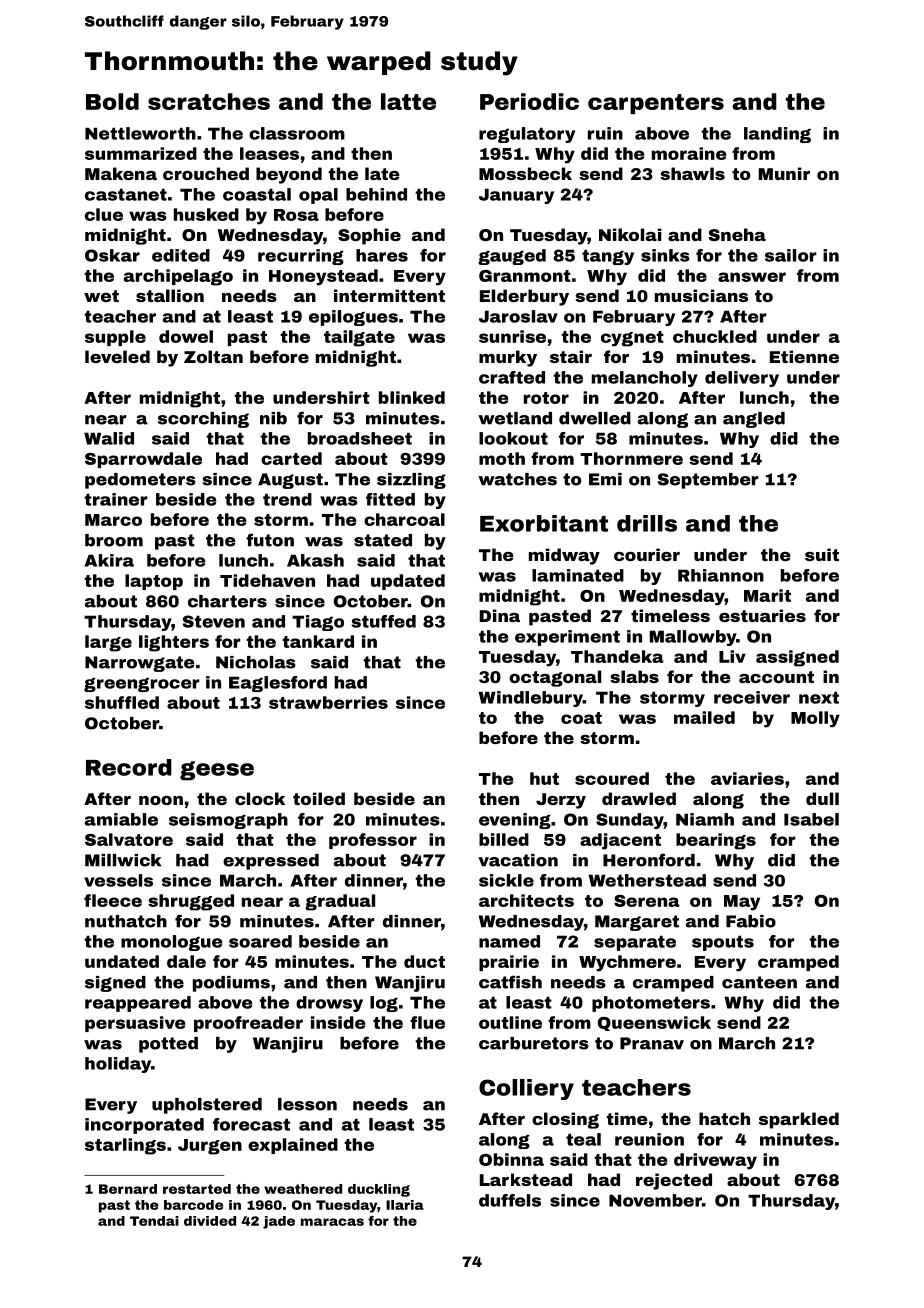 The height and width of the screenshot is (1308, 924). What do you see at coordinates (405, 1205) in the screenshot?
I see `Ilaria` at bounding box center [405, 1205].
